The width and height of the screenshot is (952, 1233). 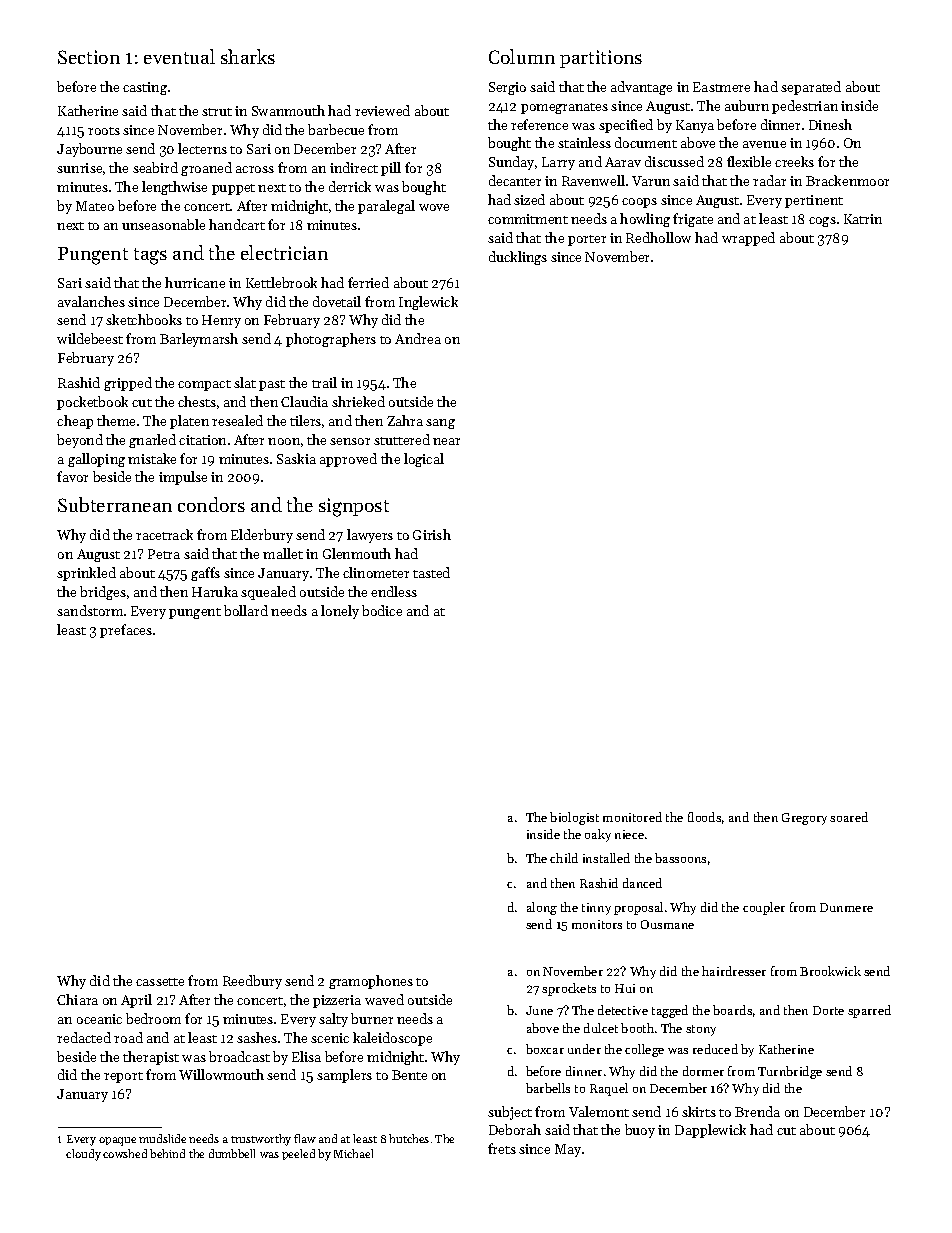 I want to click on Column, so click(x=522, y=56).
